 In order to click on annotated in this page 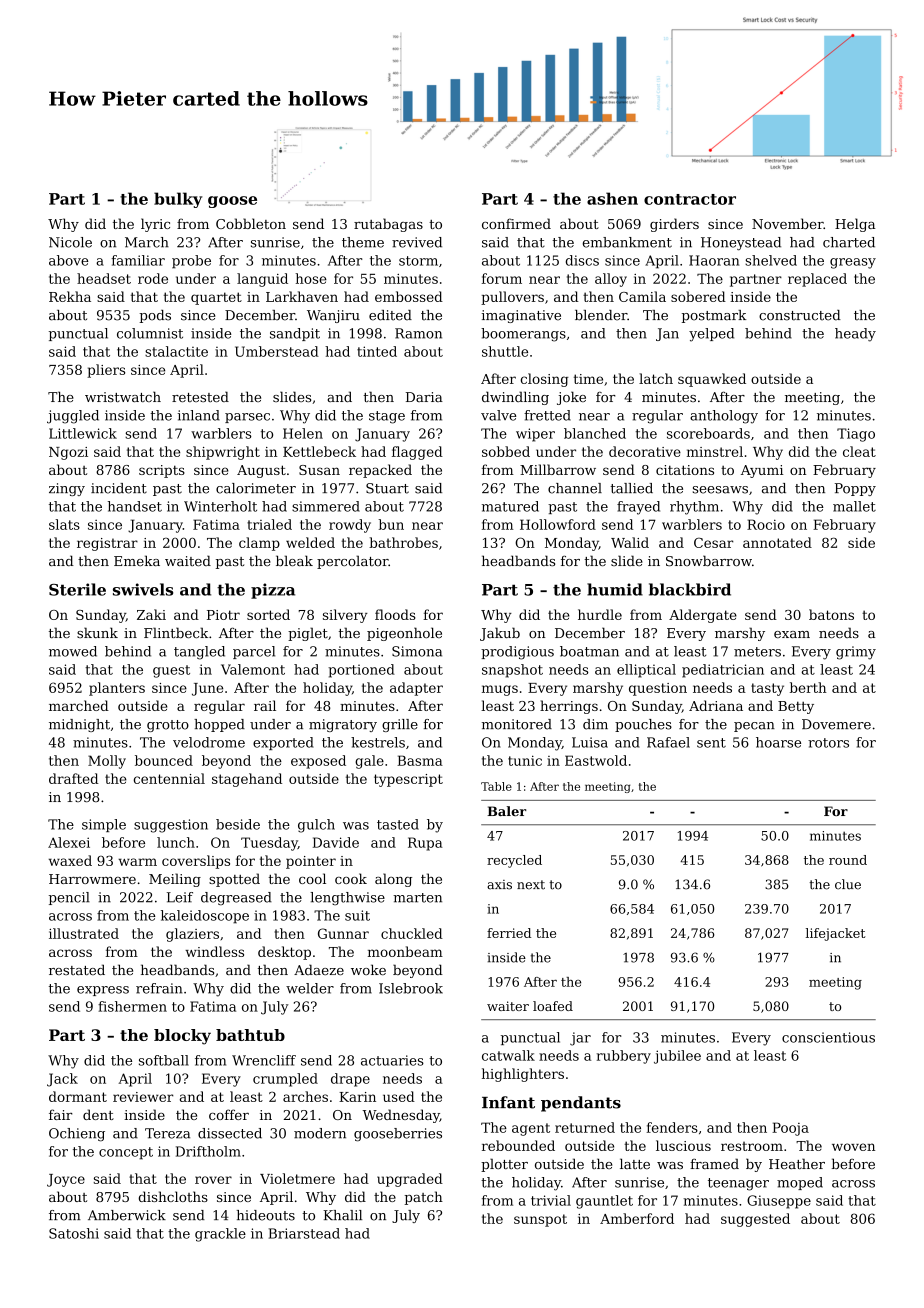, I will do `click(777, 542)`.
